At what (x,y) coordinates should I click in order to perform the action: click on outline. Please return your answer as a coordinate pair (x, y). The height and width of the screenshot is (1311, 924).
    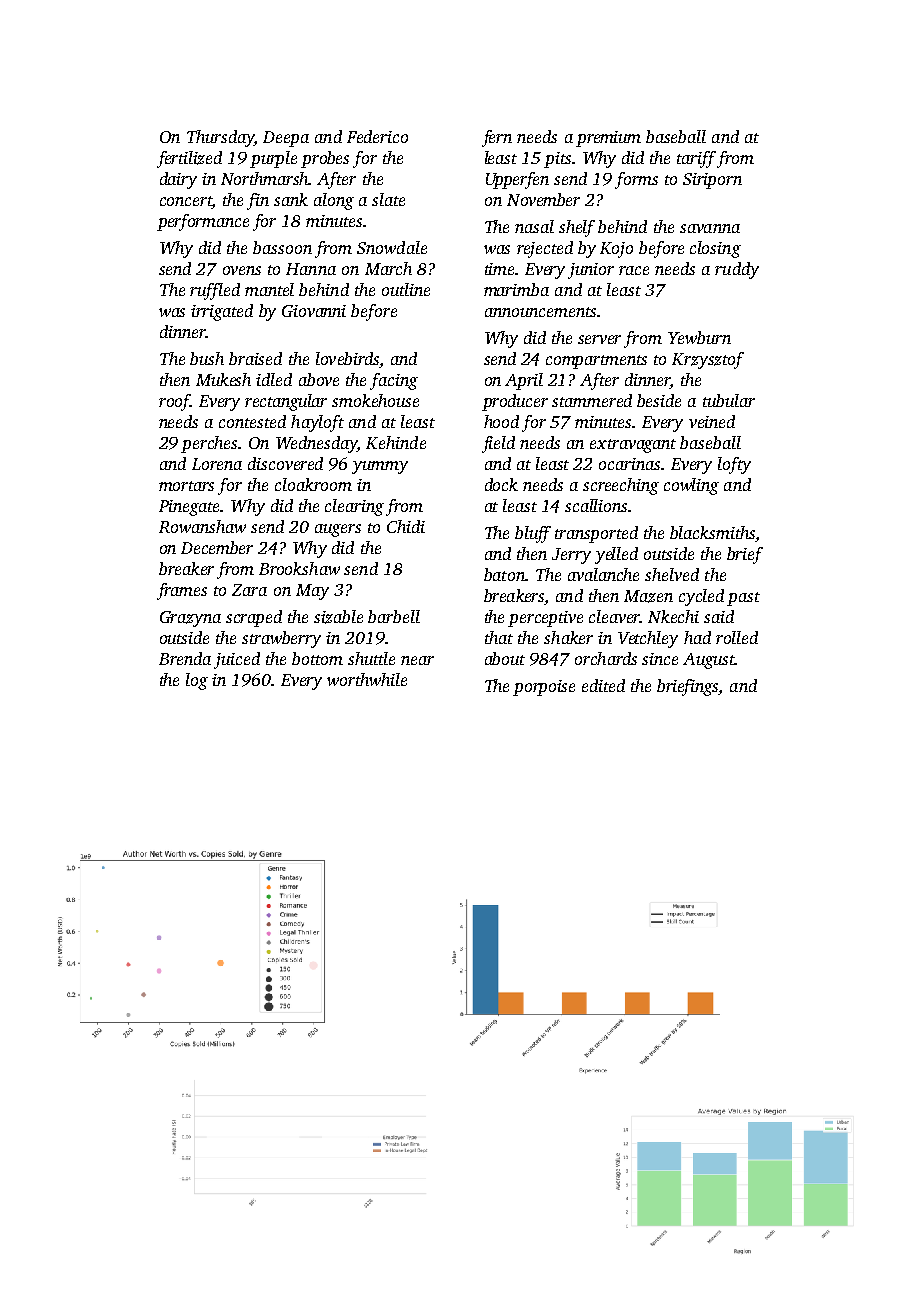
    Looking at the image, I should click on (406, 289).
